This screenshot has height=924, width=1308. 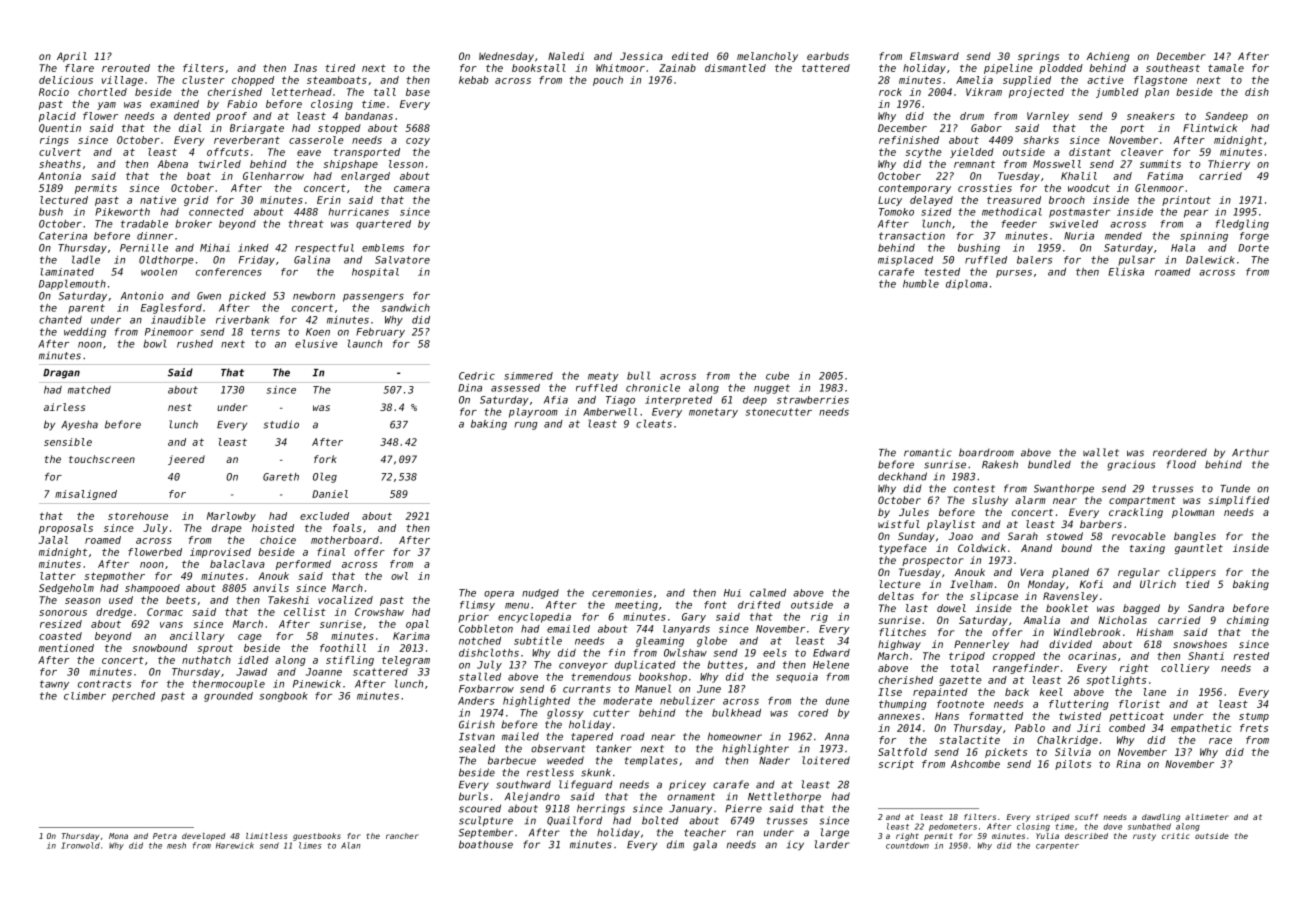 What do you see at coordinates (694, 618) in the screenshot?
I see `Gary` at bounding box center [694, 618].
